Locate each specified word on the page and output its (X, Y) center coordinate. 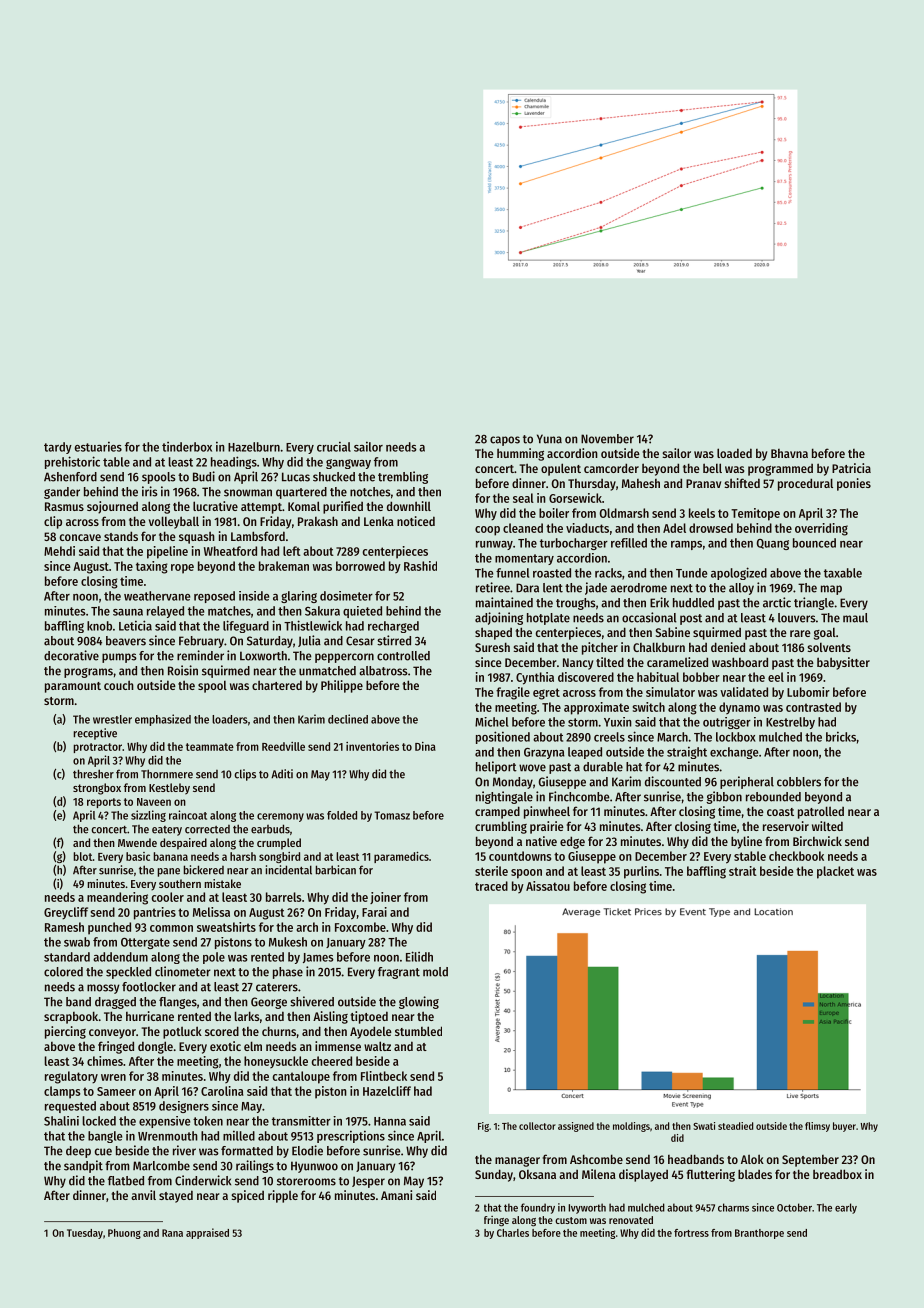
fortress (691, 1233)
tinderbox (187, 447)
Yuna (549, 439)
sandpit (83, 1166)
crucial (334, 447)
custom (571, 1220)
